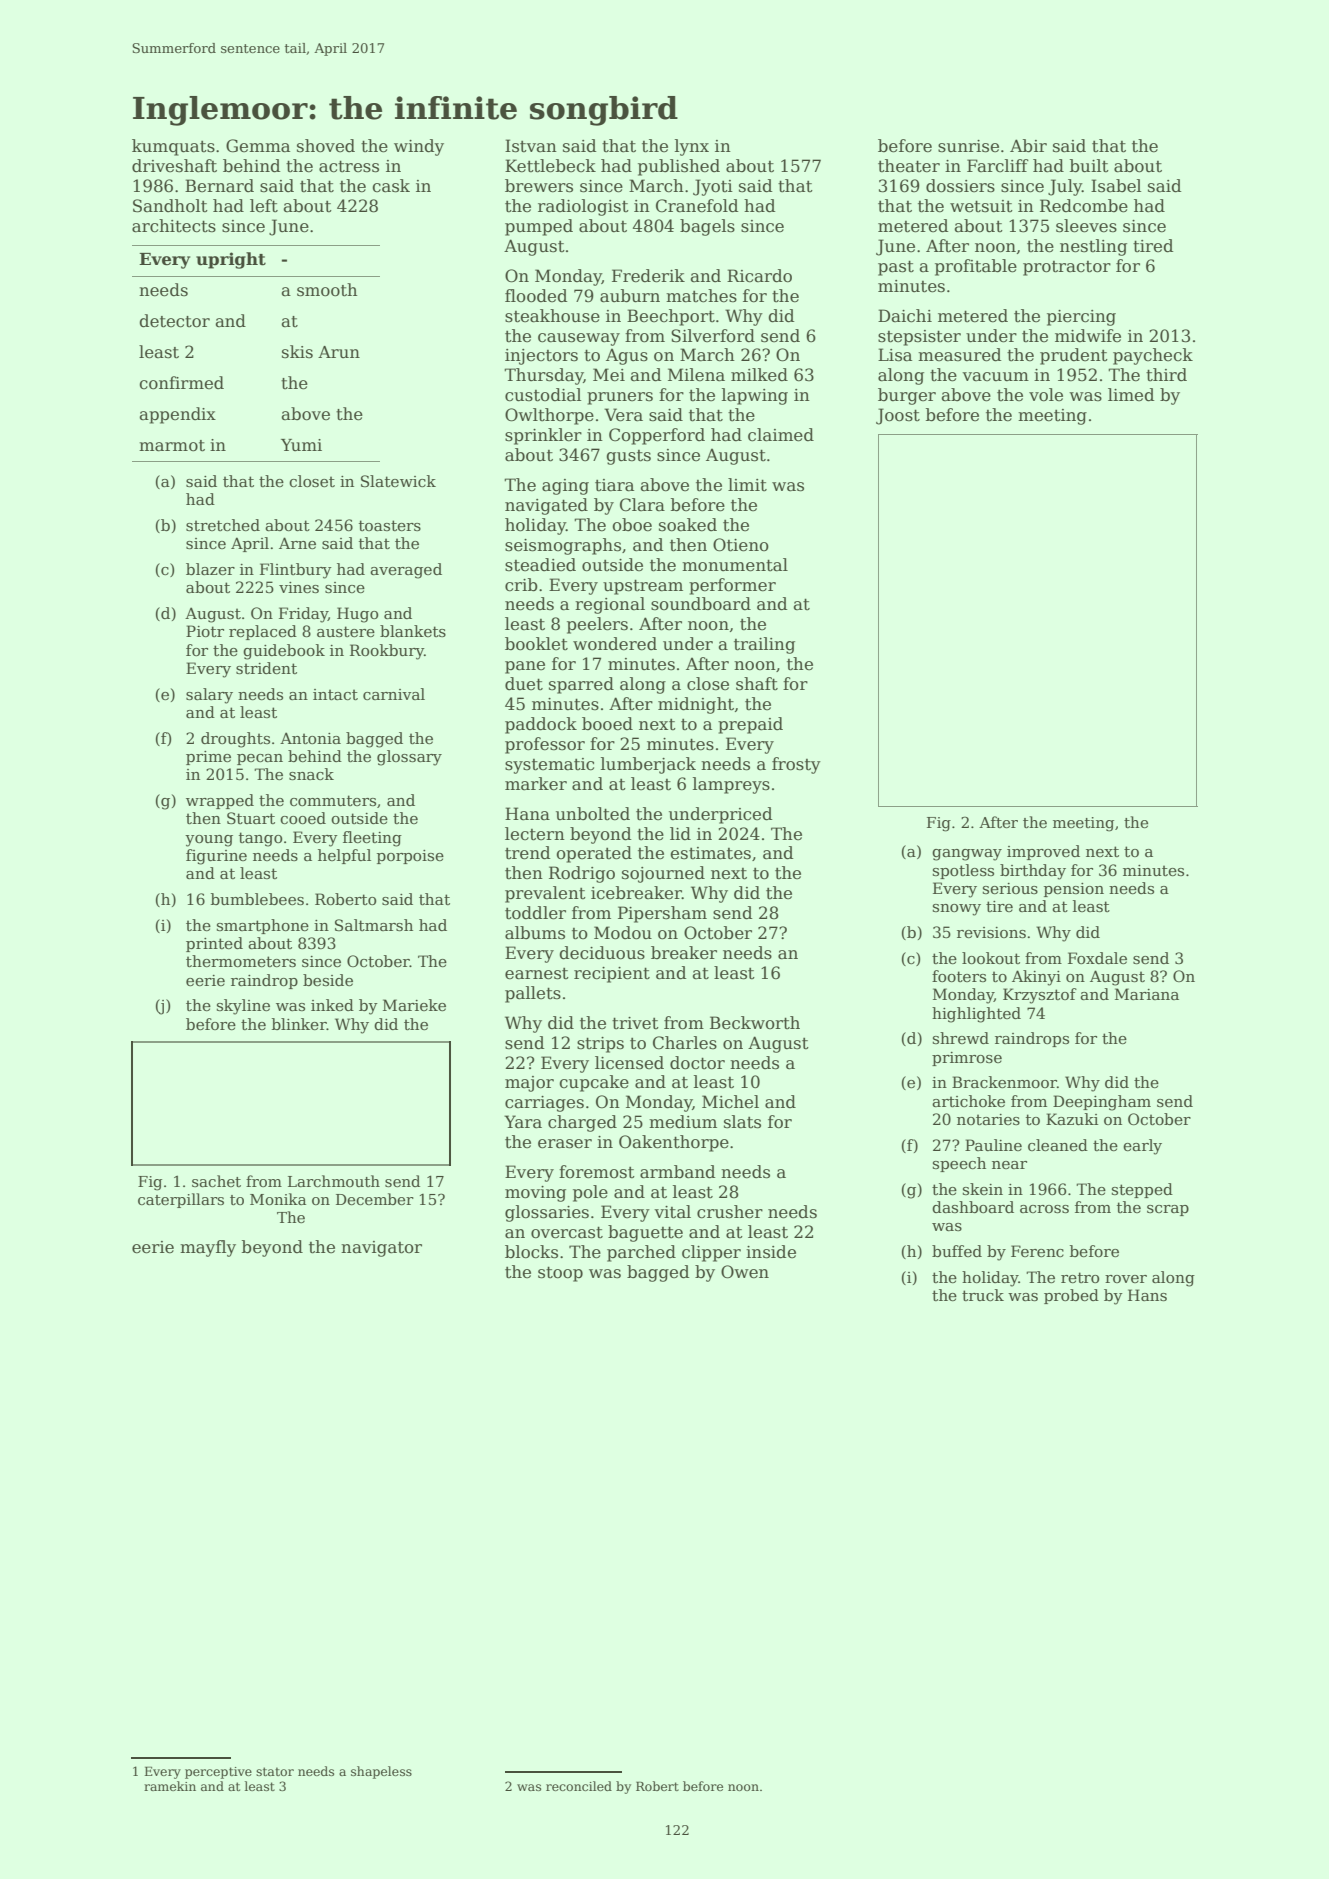 This screenshot has height=1879, width=1329. Describe the element at coordinates (731, 785) in the screenshot. I see `lampreys` at that location.
